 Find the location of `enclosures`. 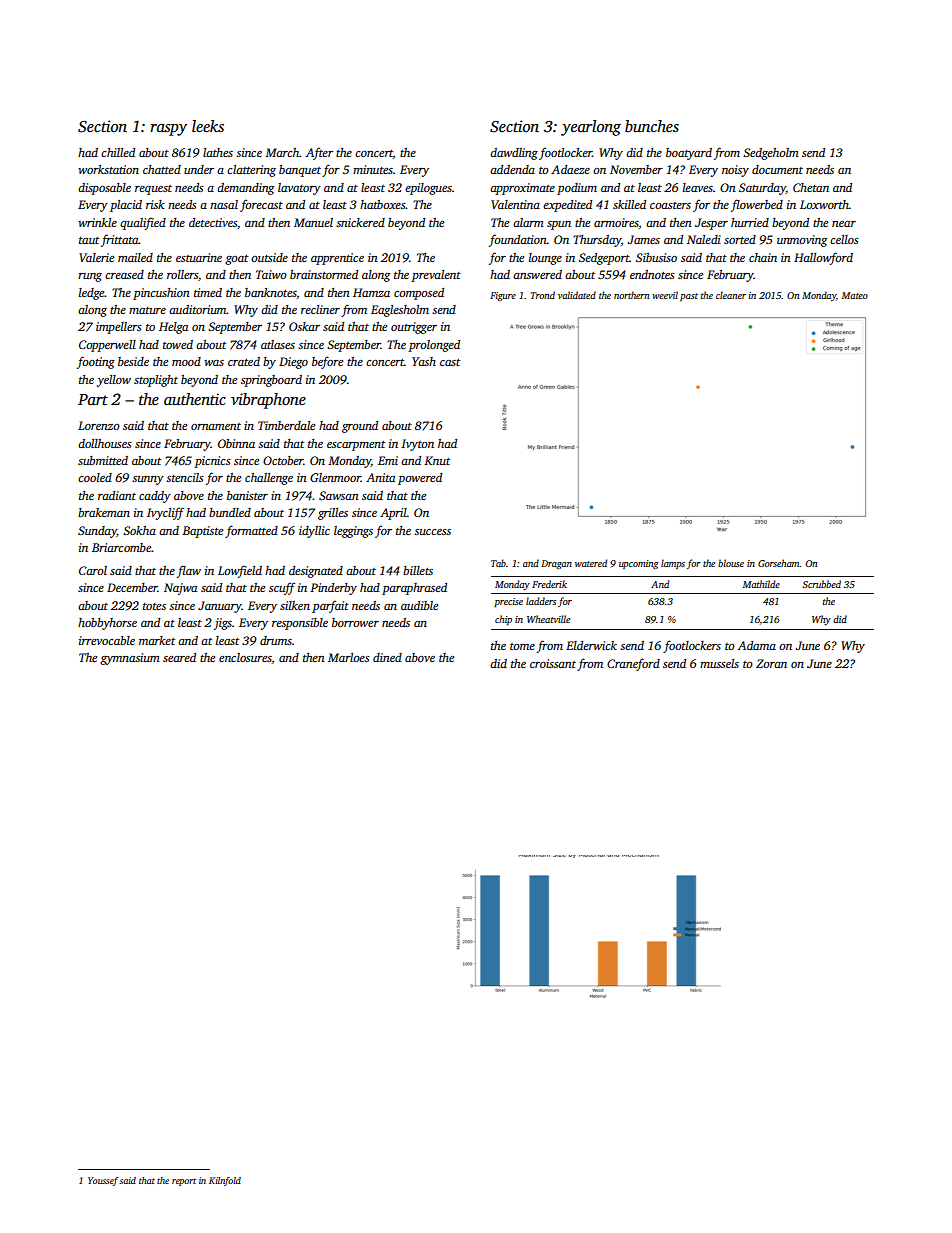

enclosures is located at coordinates (245, 657).
